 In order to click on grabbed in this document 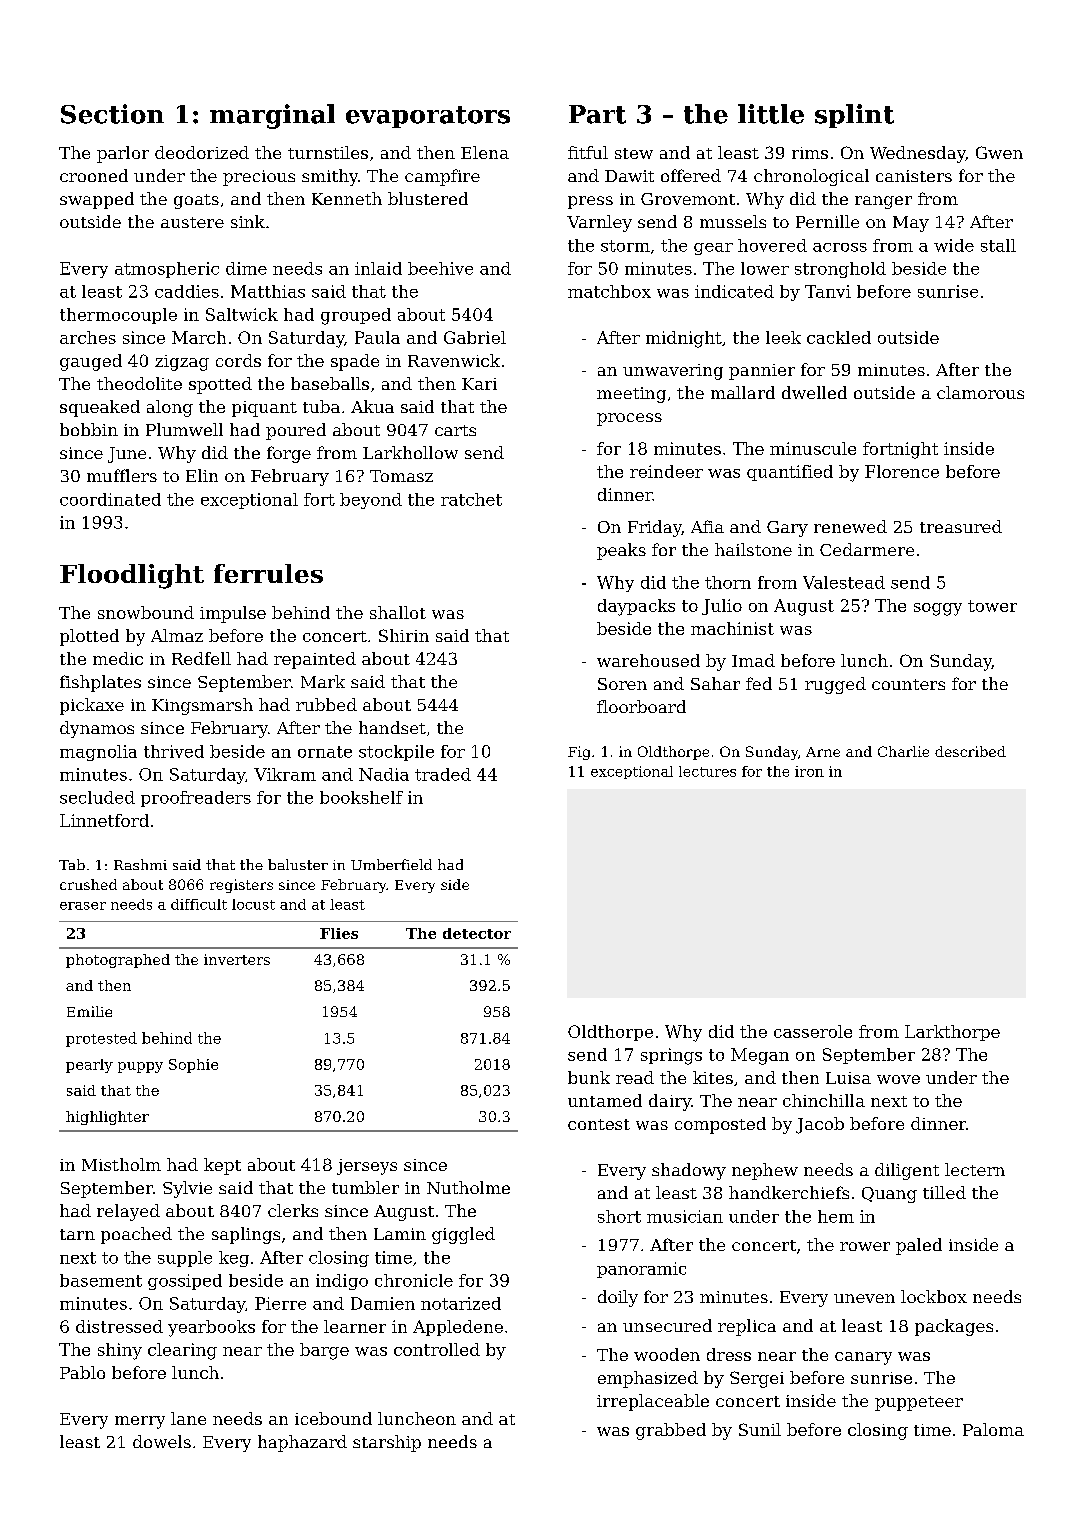, I will do `click(671, 1431)`.
